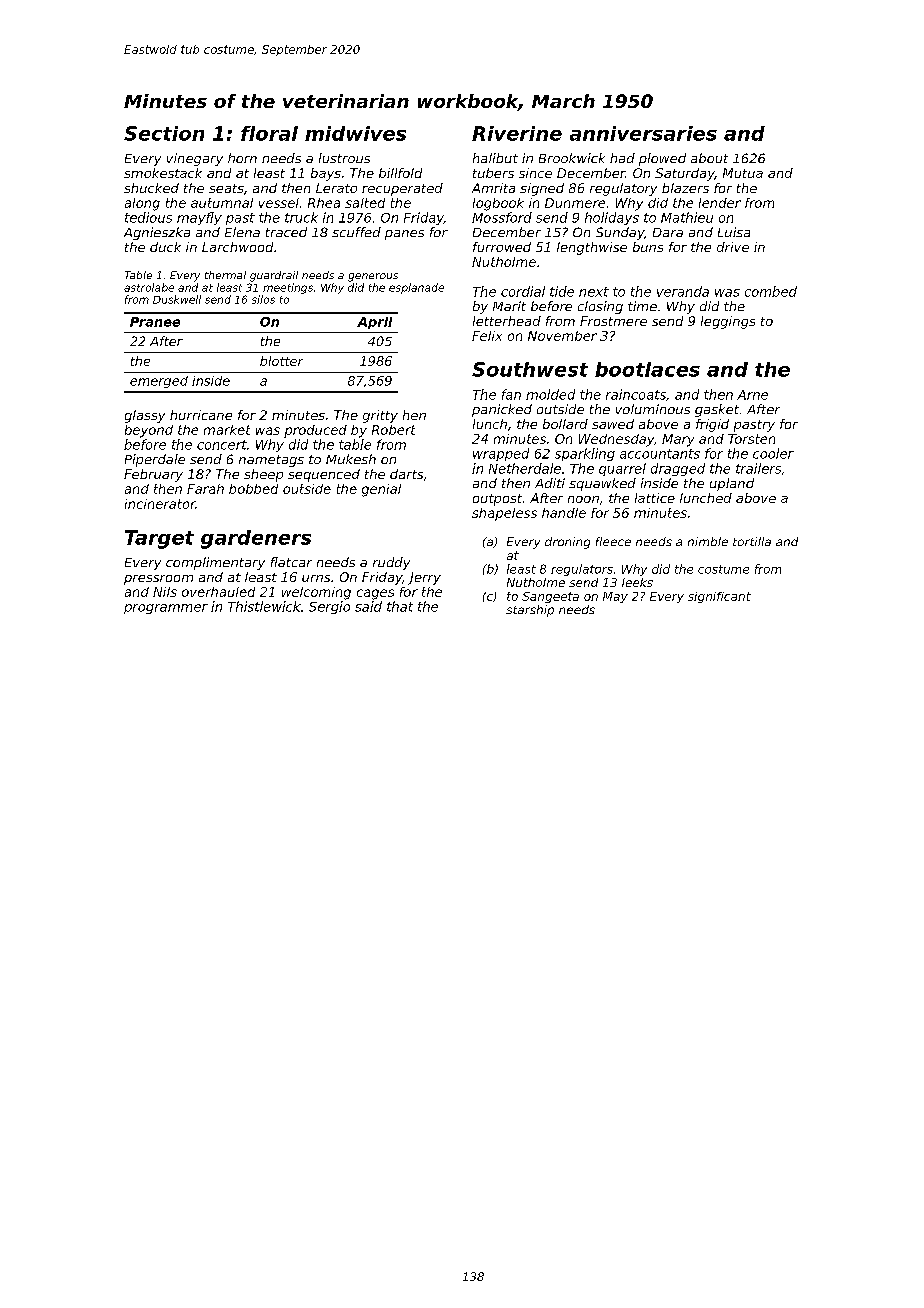 This screenshot has width=924, height=1308. Describe the element at coordinates (643, 133) in the screenshot. I see `anniversaries` at that location.
